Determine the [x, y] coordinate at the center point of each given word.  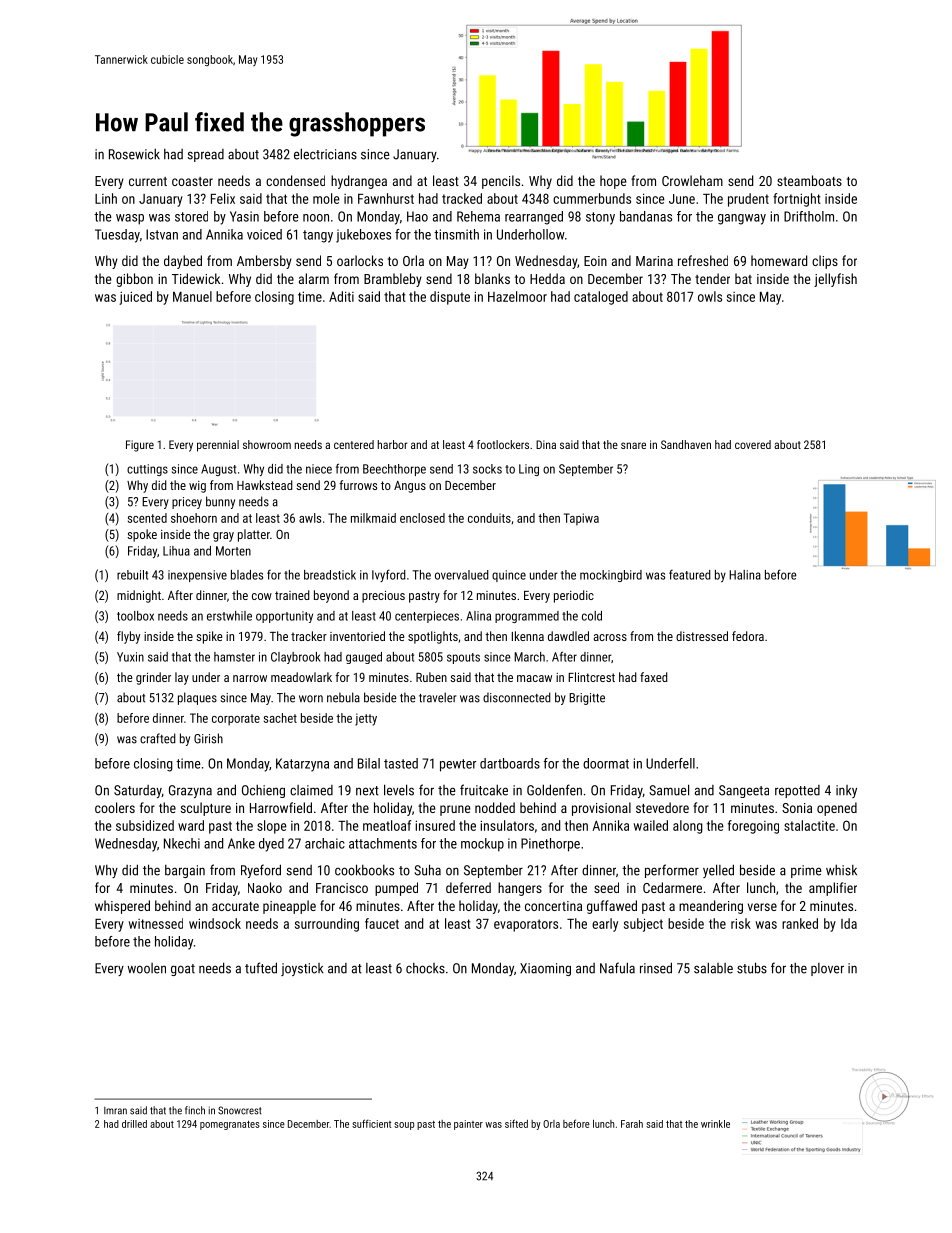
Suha [427, 870]
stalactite [809, 825]
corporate [236, 720]
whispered [122, 907]
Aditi [341, 296]
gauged [364, 658]
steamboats [809, 180]
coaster [192, 181]
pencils [501, 182]
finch [195, 1110]
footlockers [503, 444]
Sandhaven [686, 444]
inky [846, 791]
